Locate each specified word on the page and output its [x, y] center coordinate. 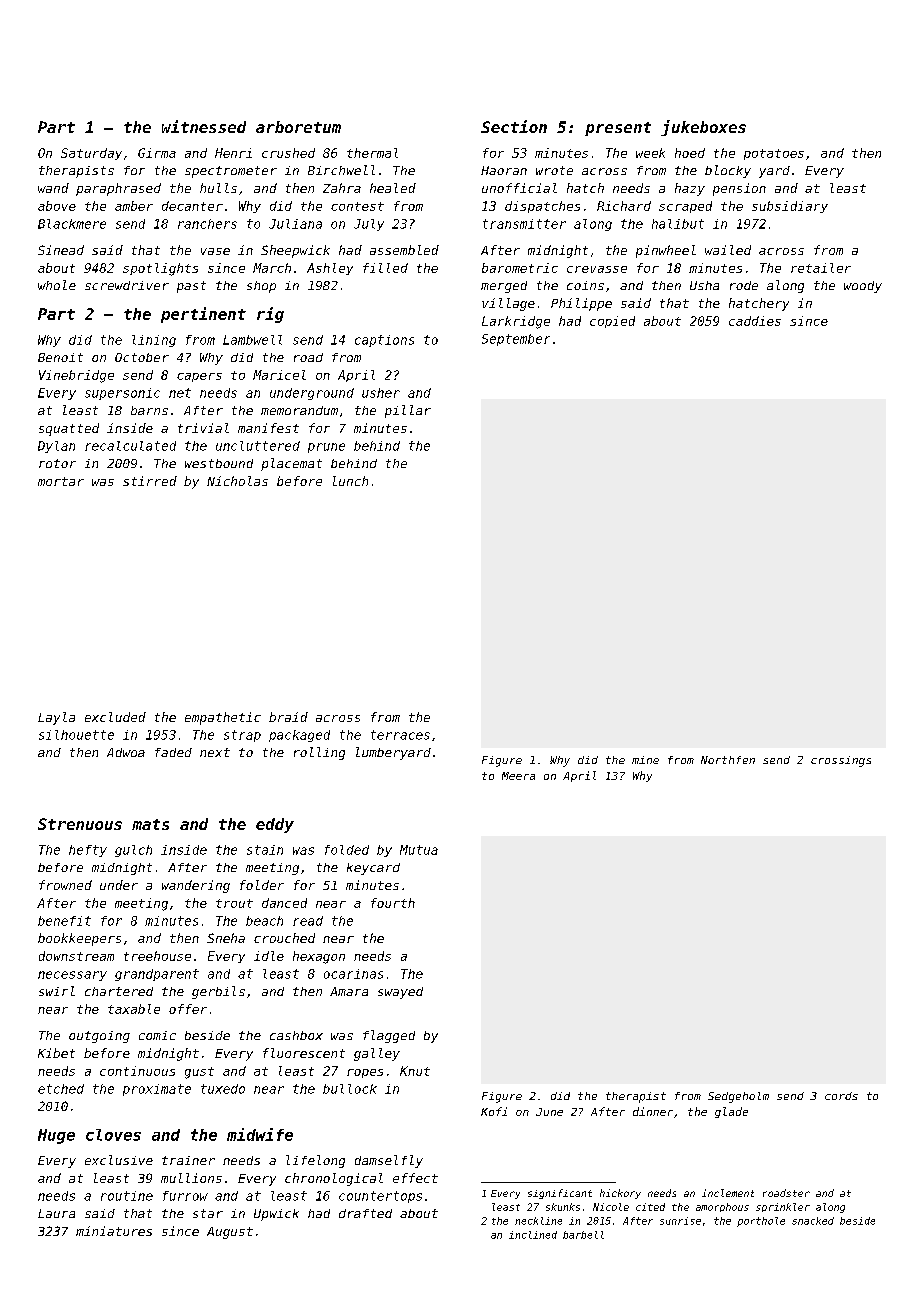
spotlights [160, 269]
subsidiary [790, 207]
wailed [728, 250]
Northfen [728, 760]
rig [270, 315]
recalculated [130, 446]
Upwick [276, 1215]
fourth [393, 903]
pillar [408, 411]
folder [262, 885]
